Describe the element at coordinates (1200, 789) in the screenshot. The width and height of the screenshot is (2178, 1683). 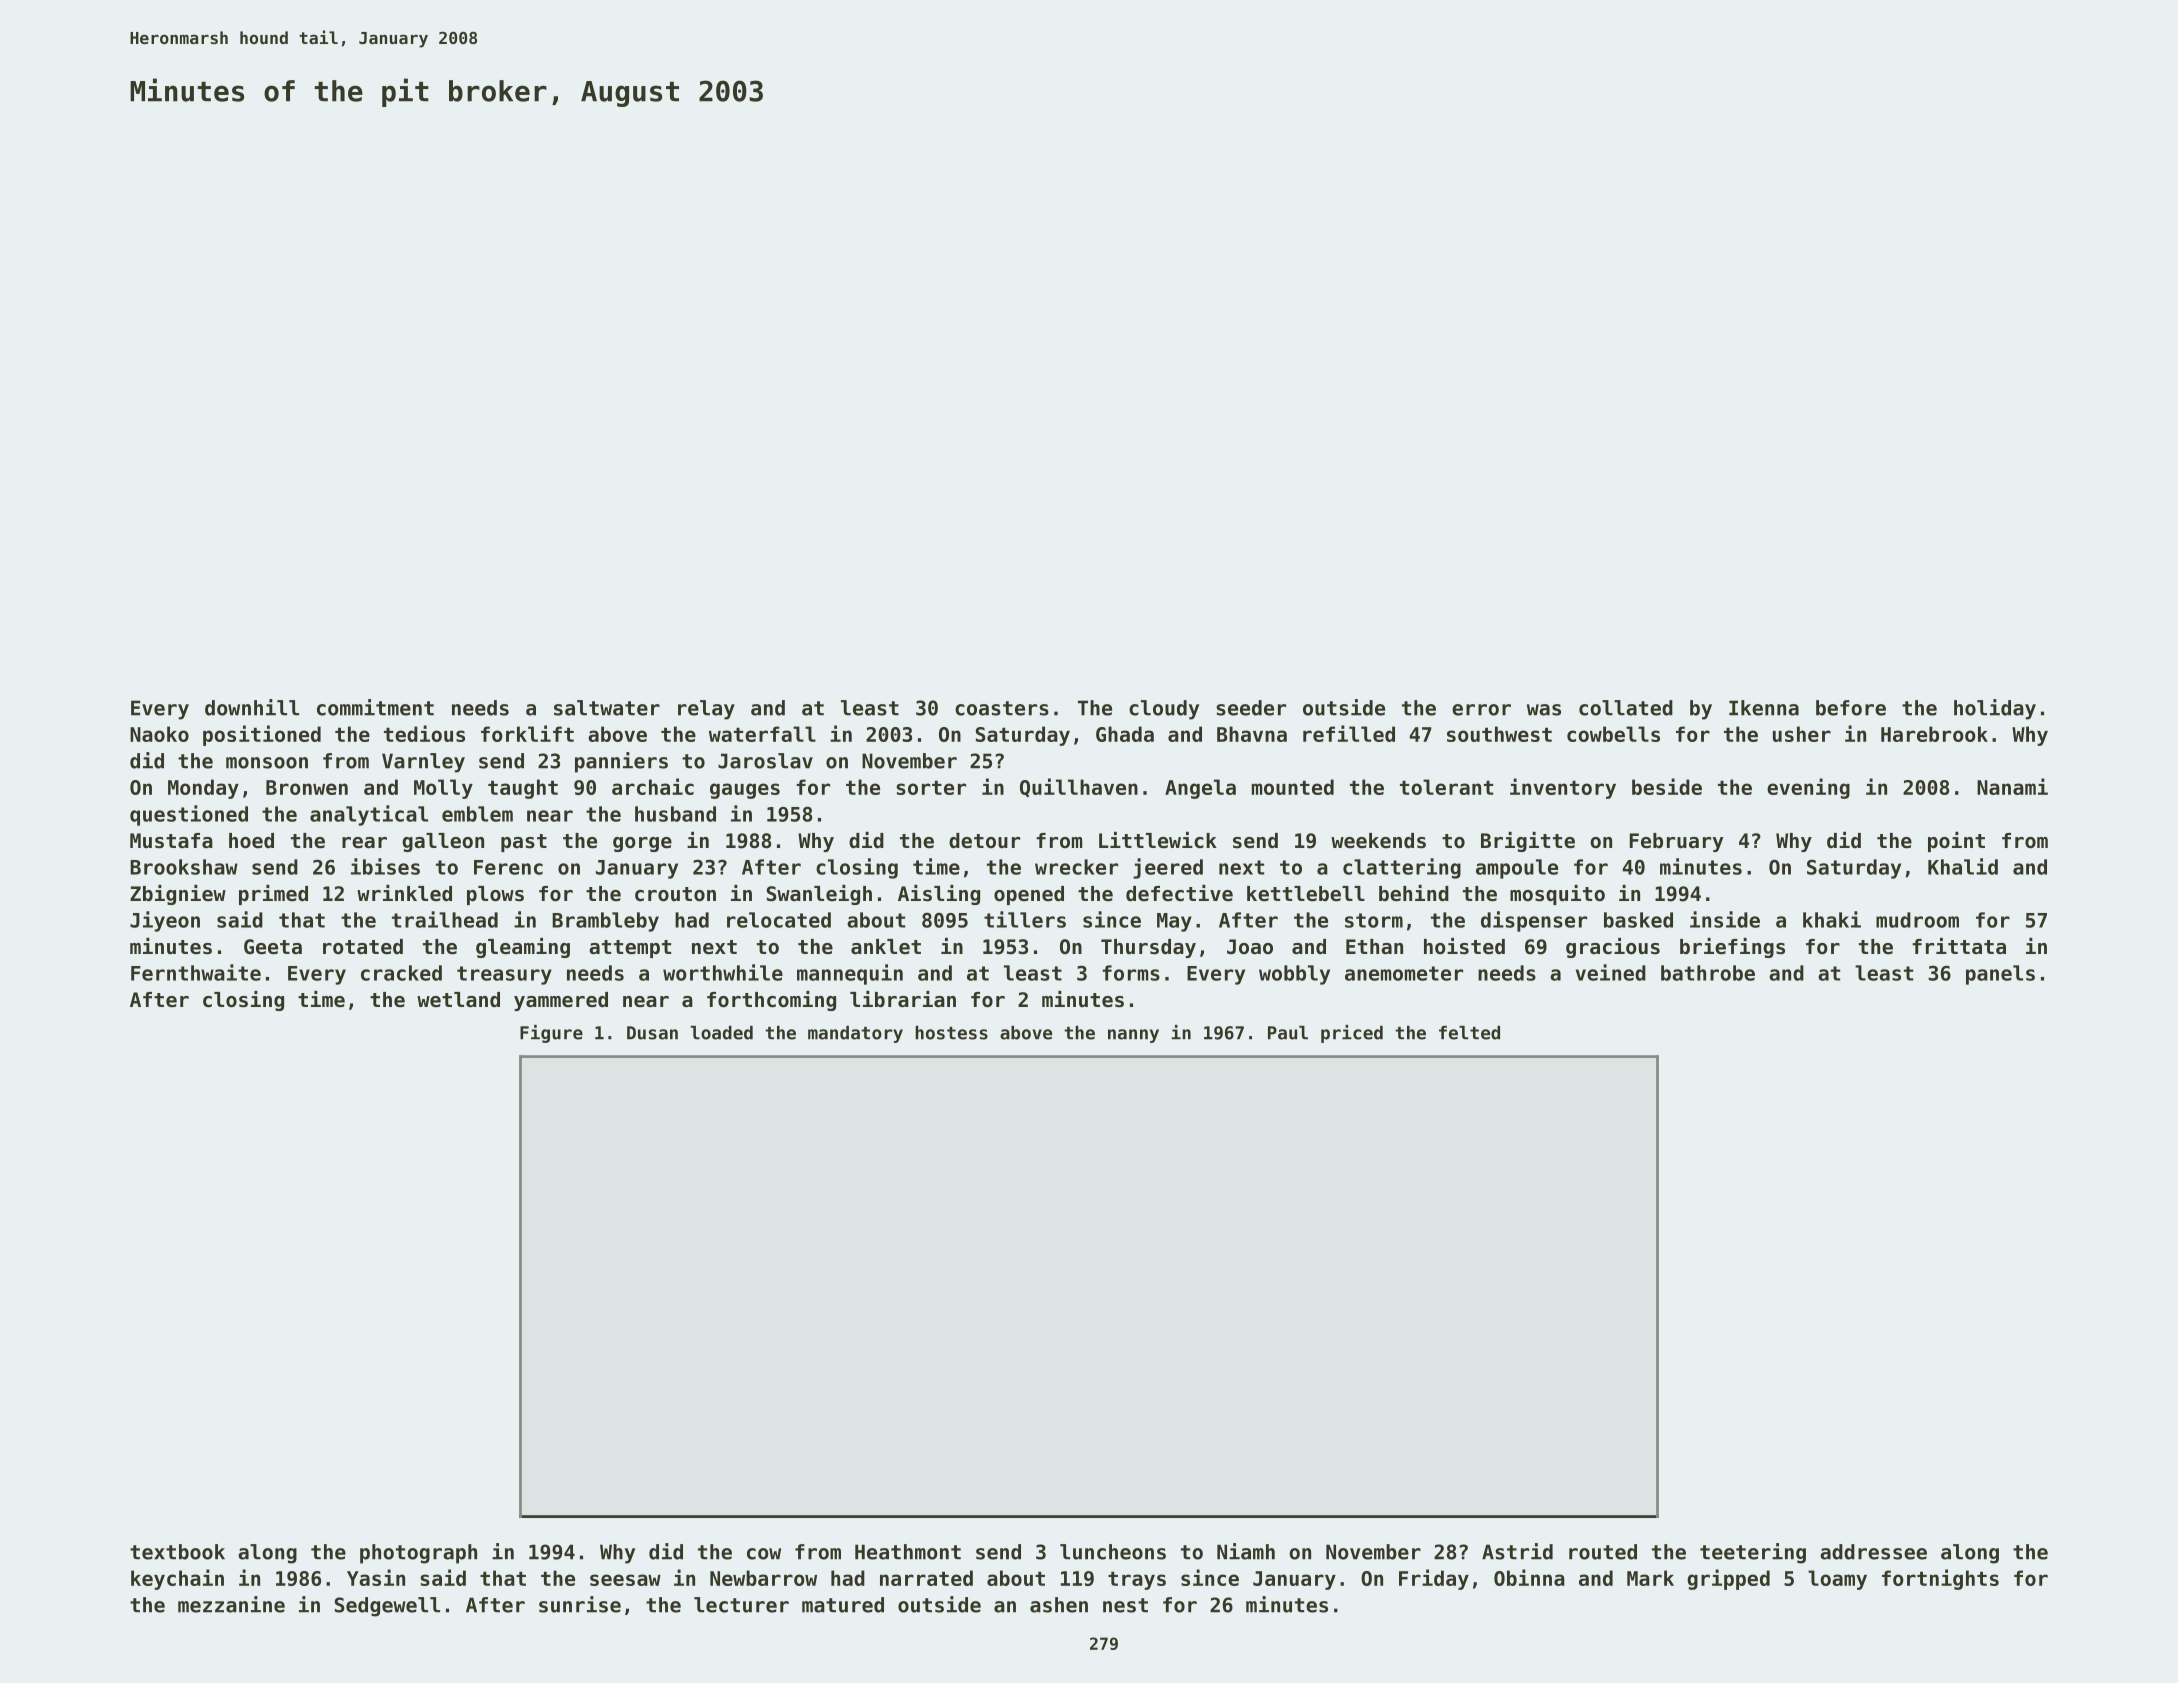
I see `Angela` at that location.
